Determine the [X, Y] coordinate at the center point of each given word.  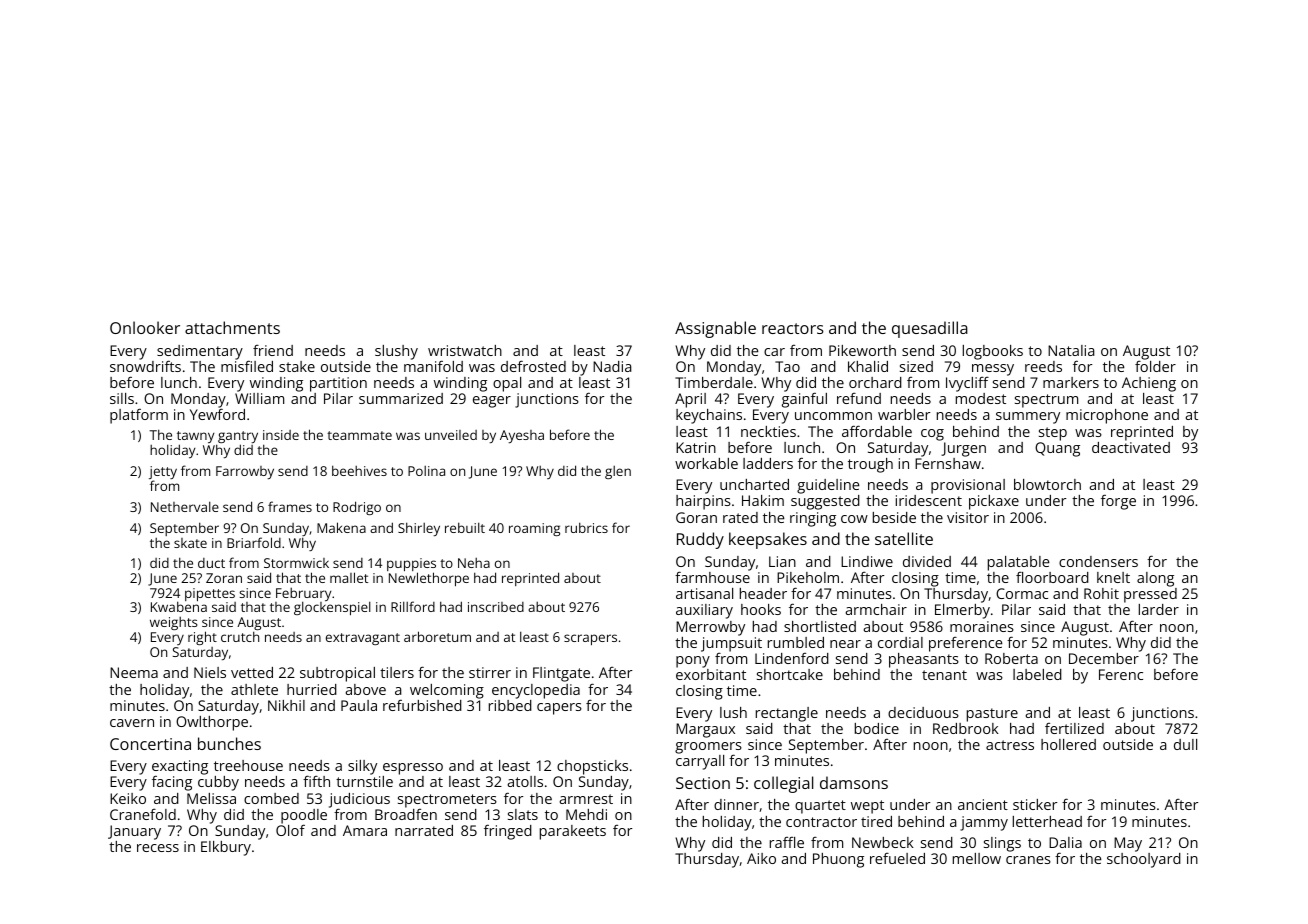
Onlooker [145, 327]
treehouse [248, 765]
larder [1159, 609]
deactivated [1131, 447]
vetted [252, 672]
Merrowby [710, 628]
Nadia [612, 366]
